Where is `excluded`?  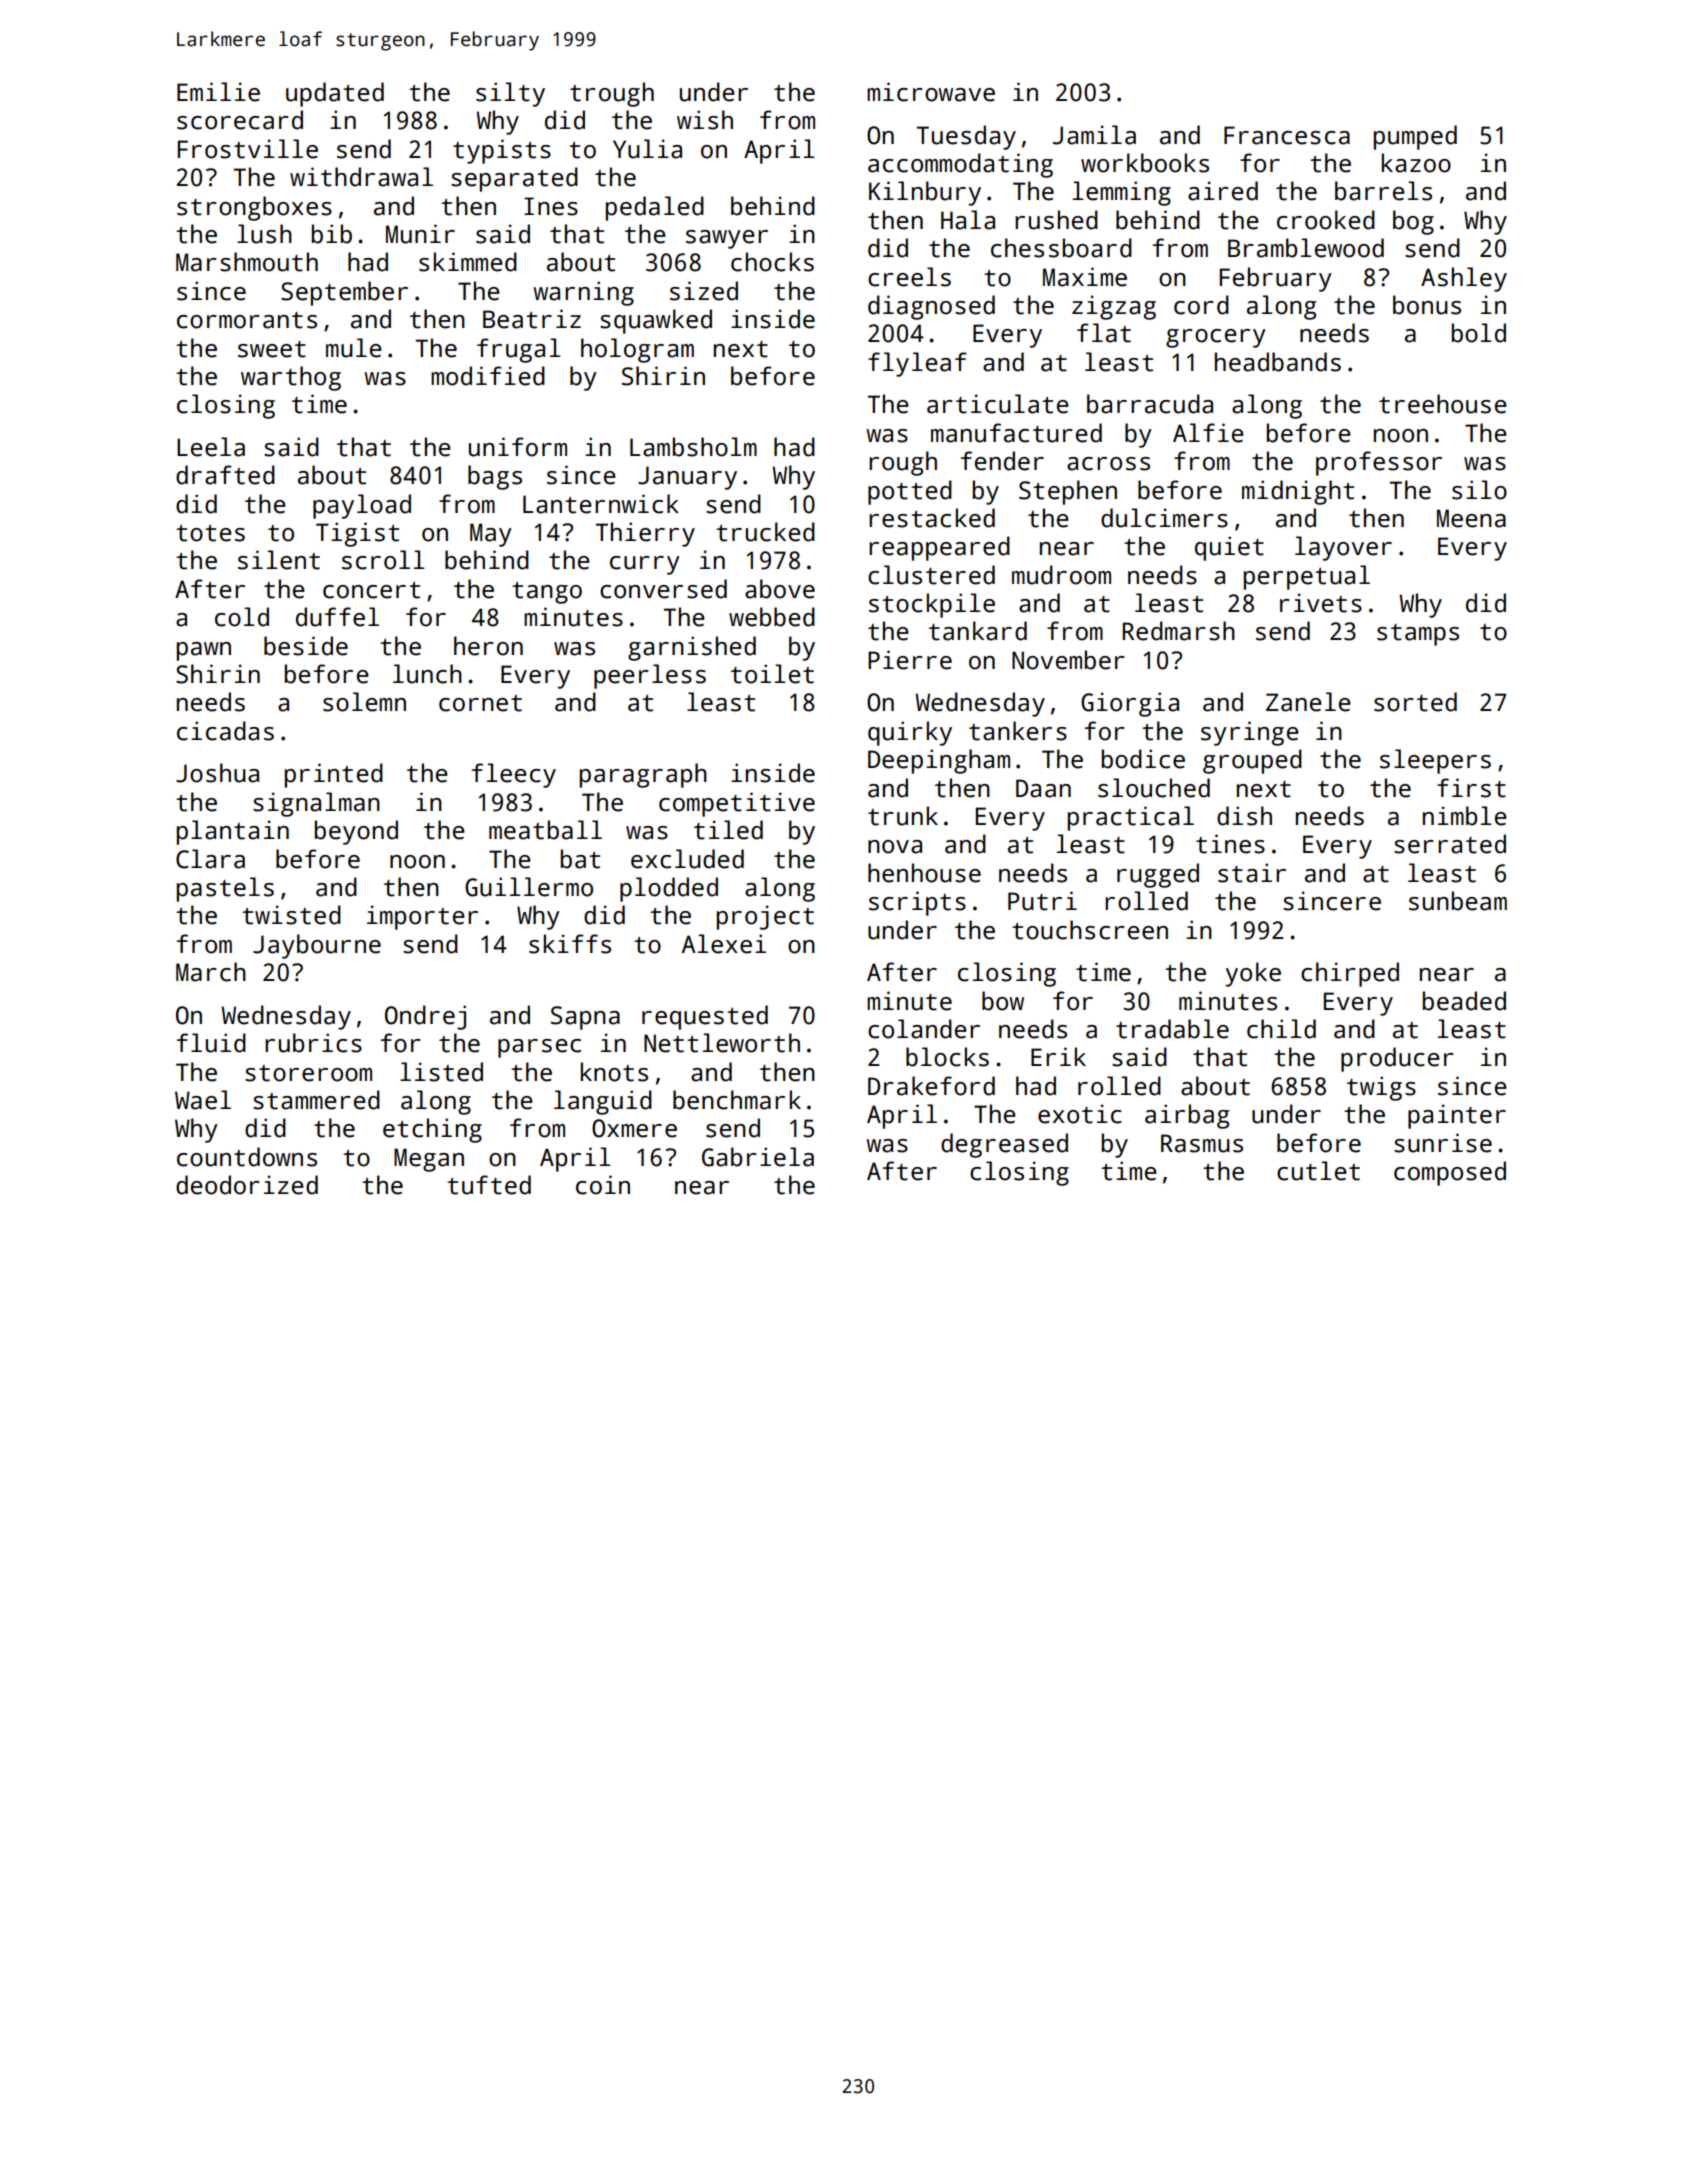 excluded is located at coordinates (687, 859).
